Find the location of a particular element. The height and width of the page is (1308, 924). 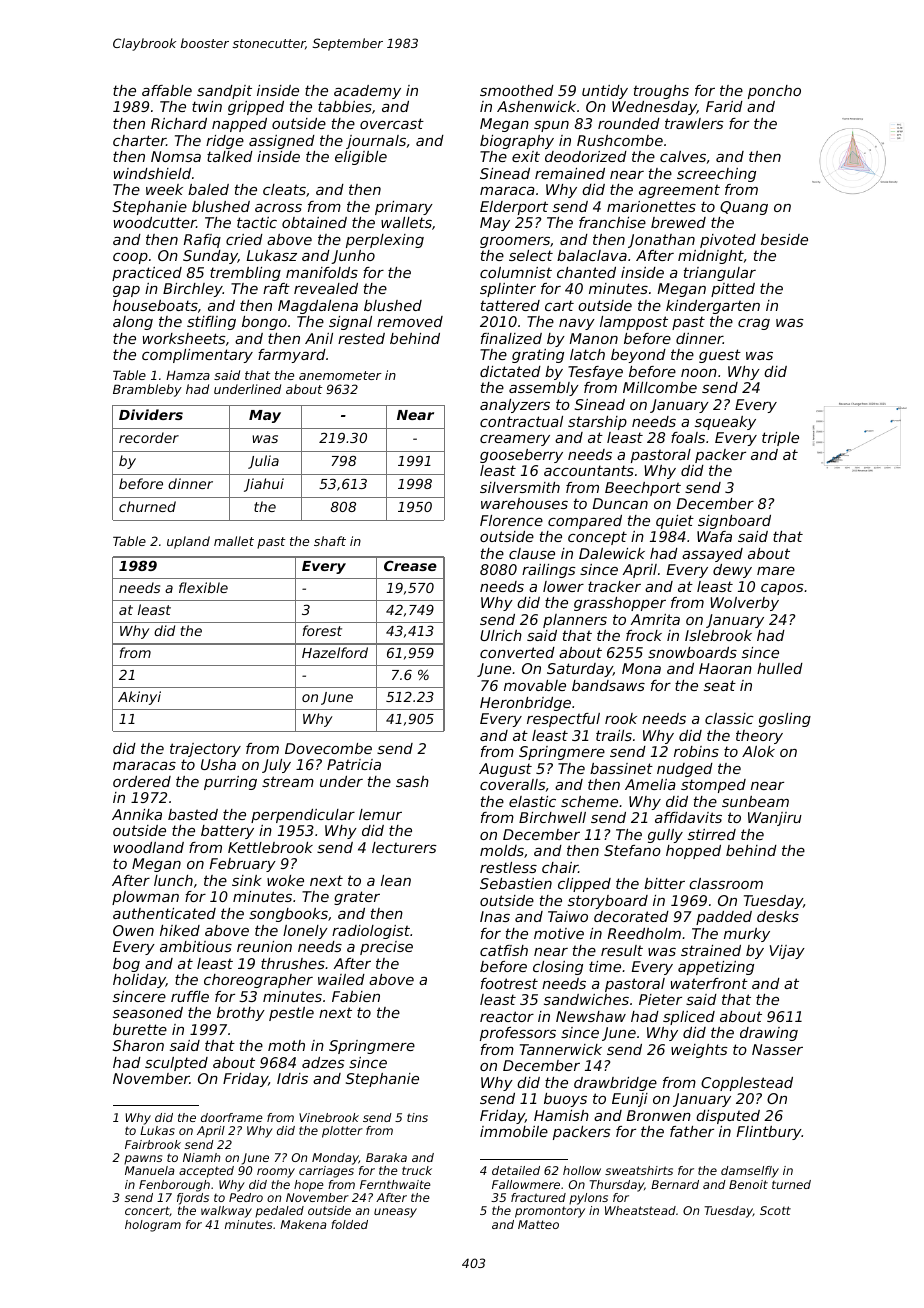

pestle is located at coordinates (291, 1014).
